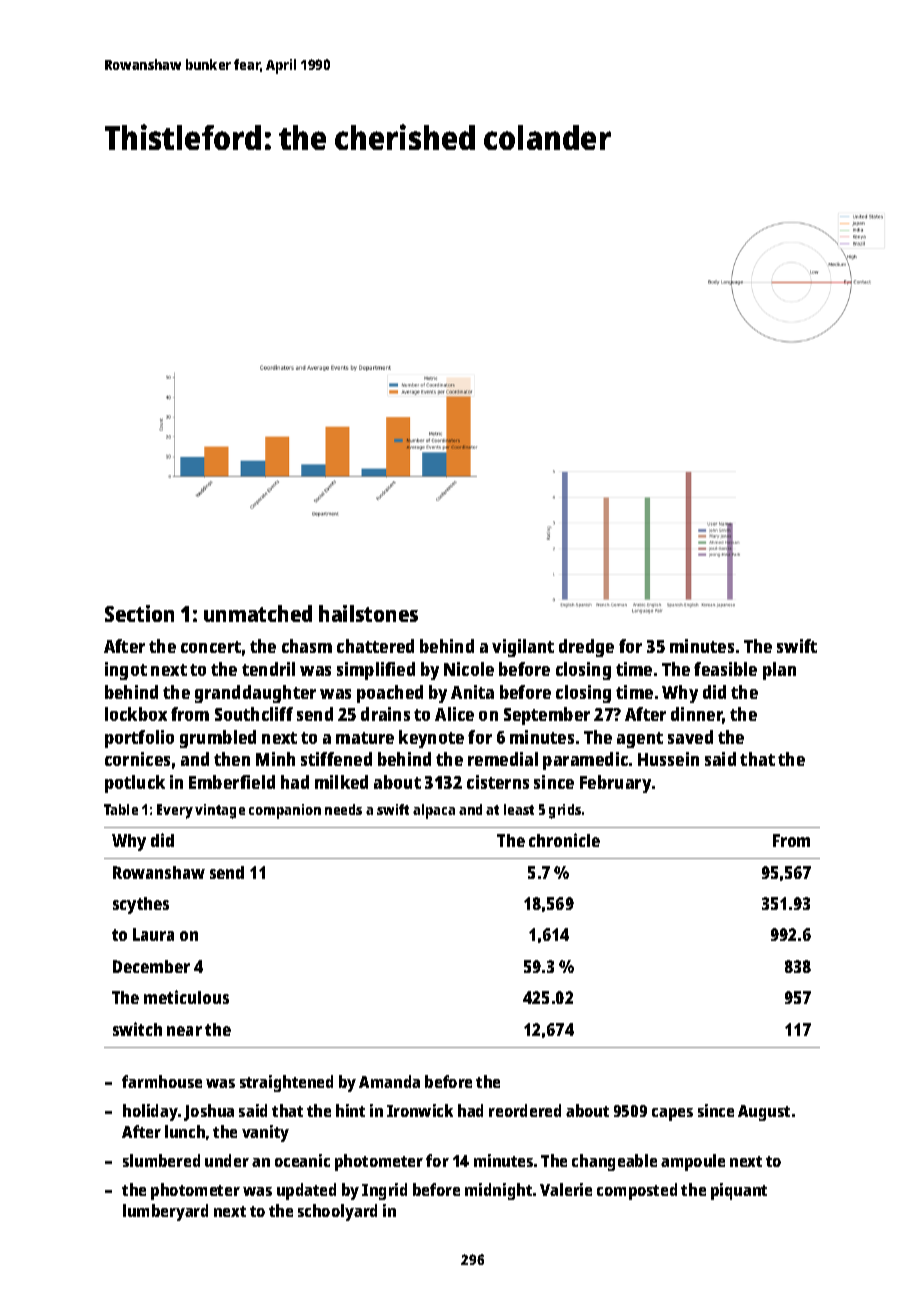  What do you see at coordinates (137, 1029) in the document?
I see `switch` at bounding box center [137, 1029].
